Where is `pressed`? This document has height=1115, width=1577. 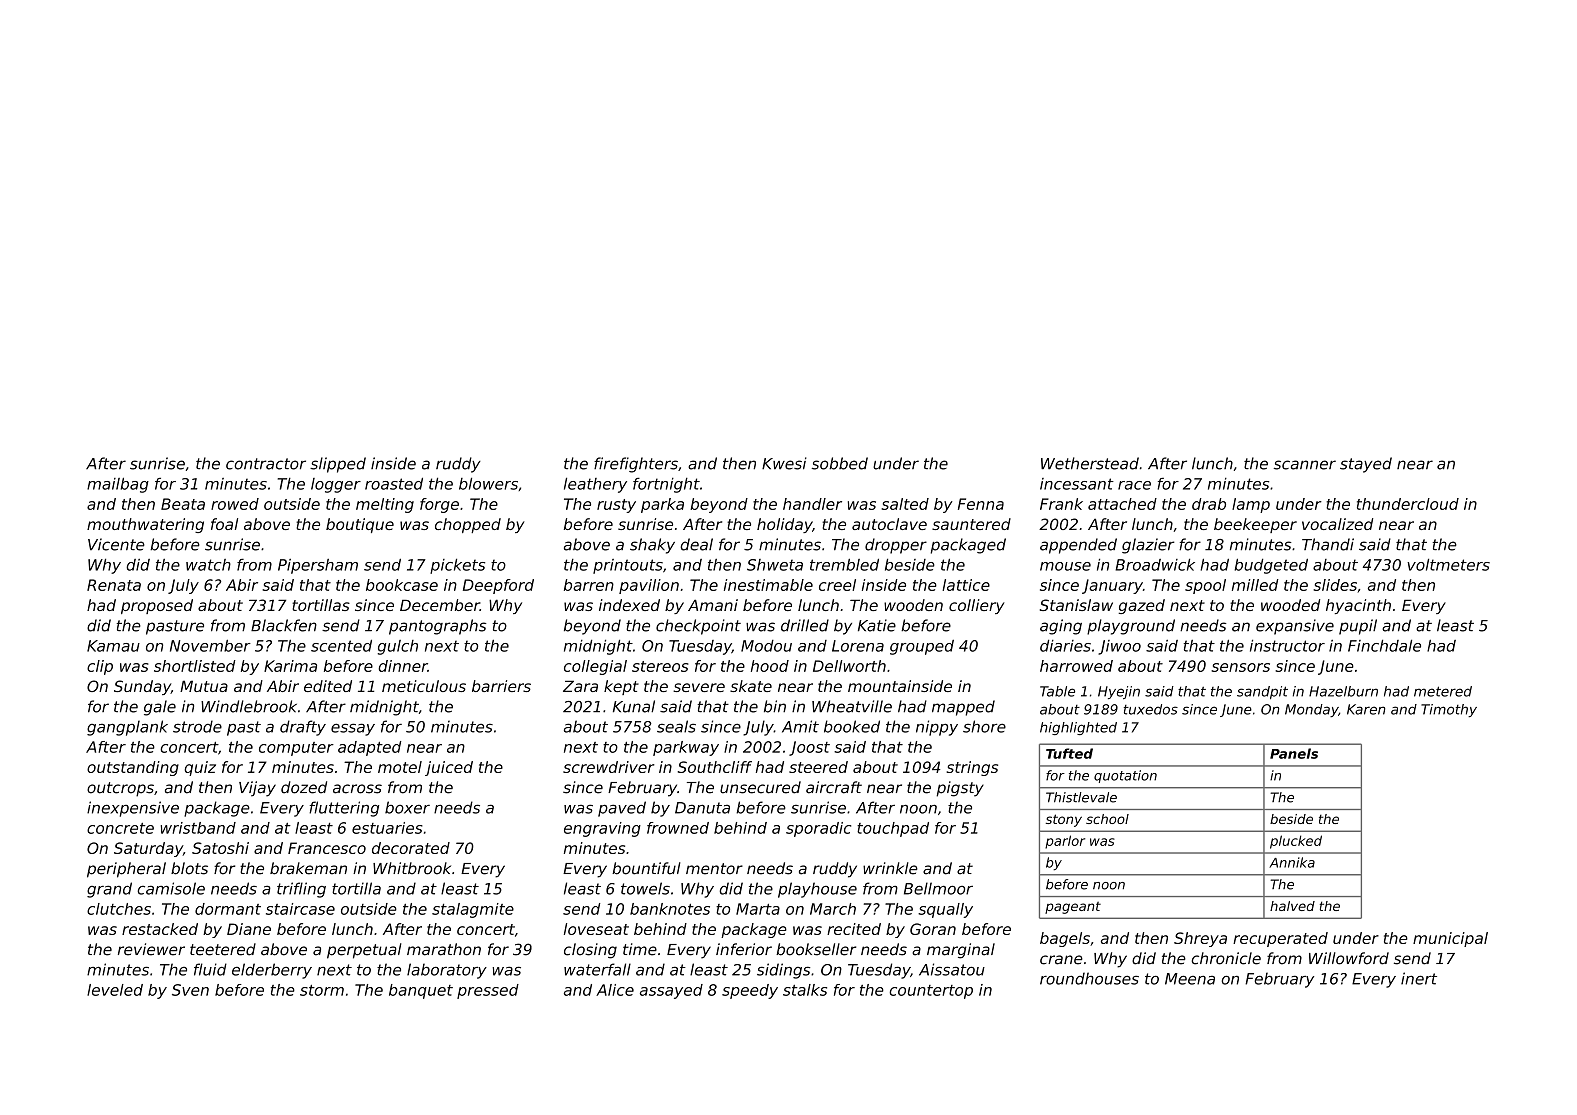 pressed is located at coordinates (488, 991).
